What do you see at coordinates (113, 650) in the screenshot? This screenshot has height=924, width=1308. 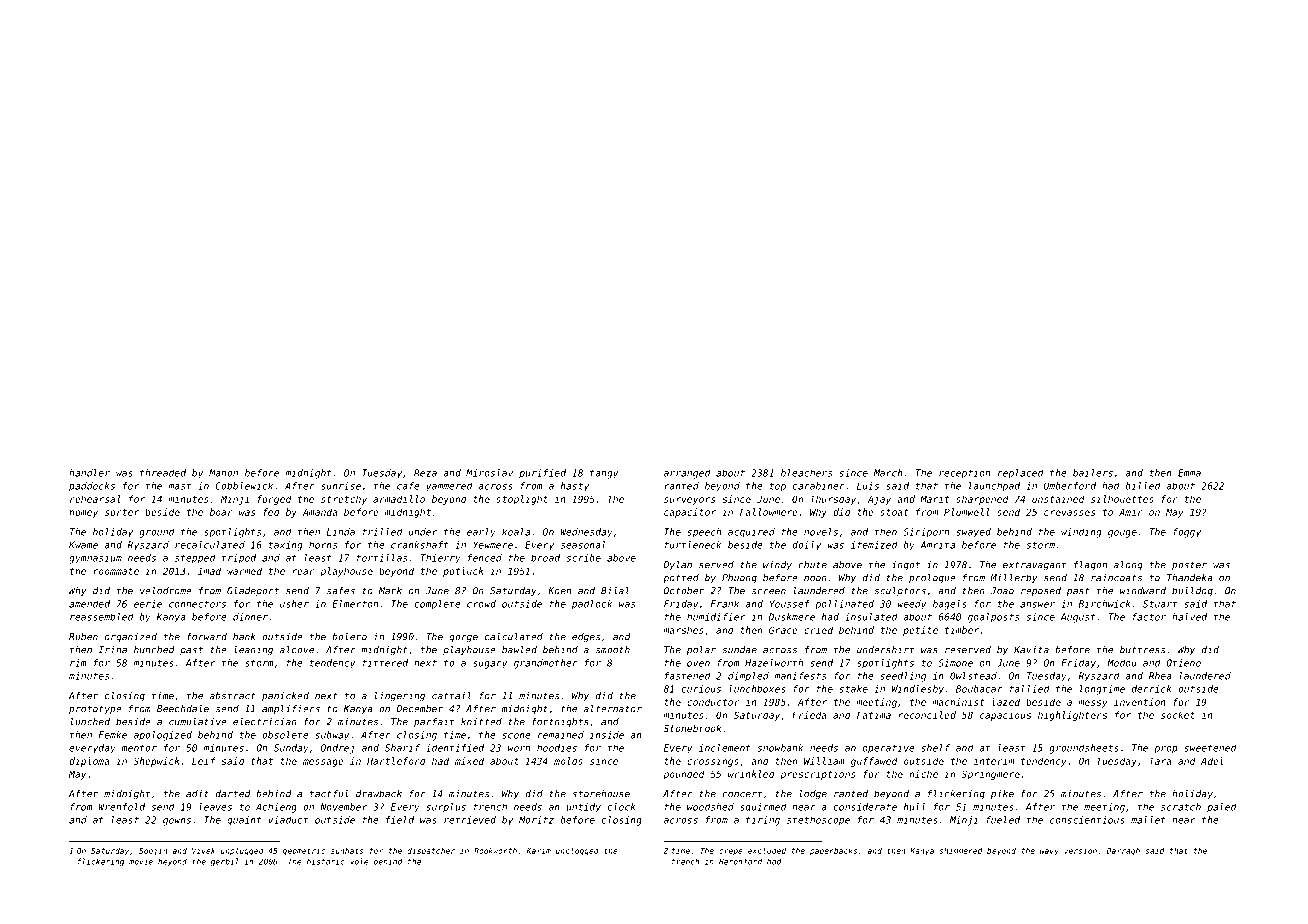 I see `Irina` at bounding box center [113, 650].
